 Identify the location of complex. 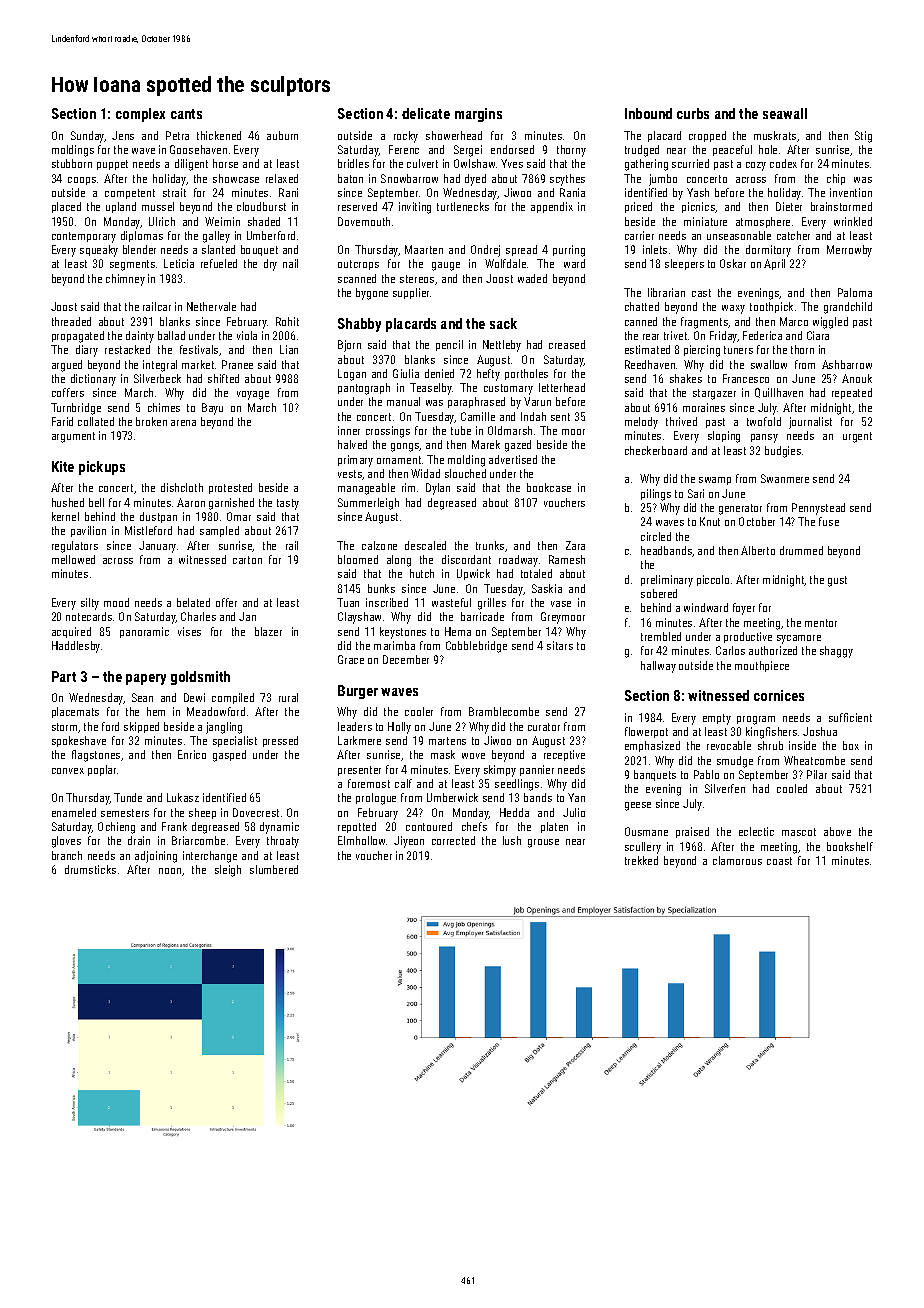
(140, 115).
